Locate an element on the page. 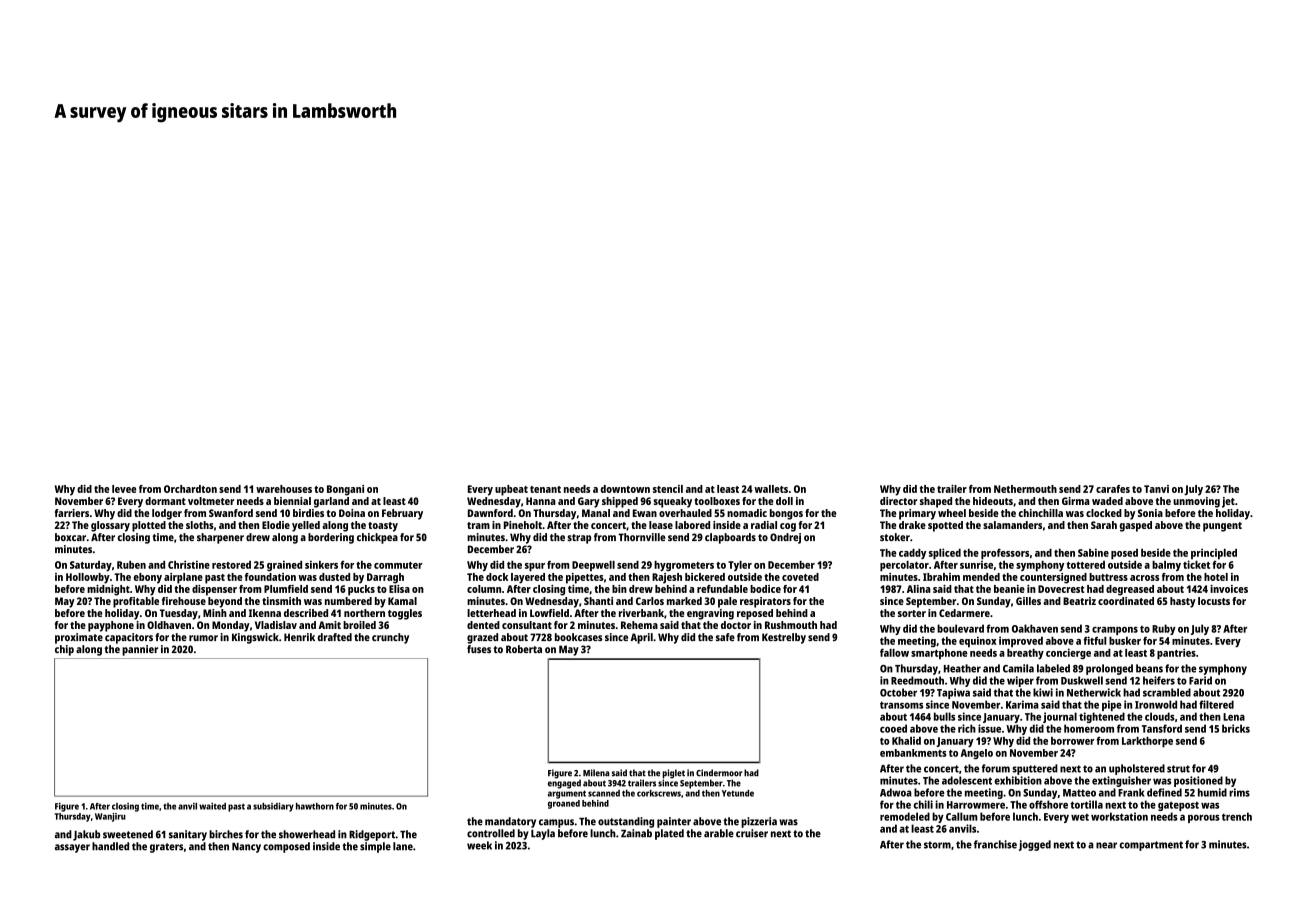 The width and height of the image is (1308, 924). dispenser is located at coordinates (214, 590).
